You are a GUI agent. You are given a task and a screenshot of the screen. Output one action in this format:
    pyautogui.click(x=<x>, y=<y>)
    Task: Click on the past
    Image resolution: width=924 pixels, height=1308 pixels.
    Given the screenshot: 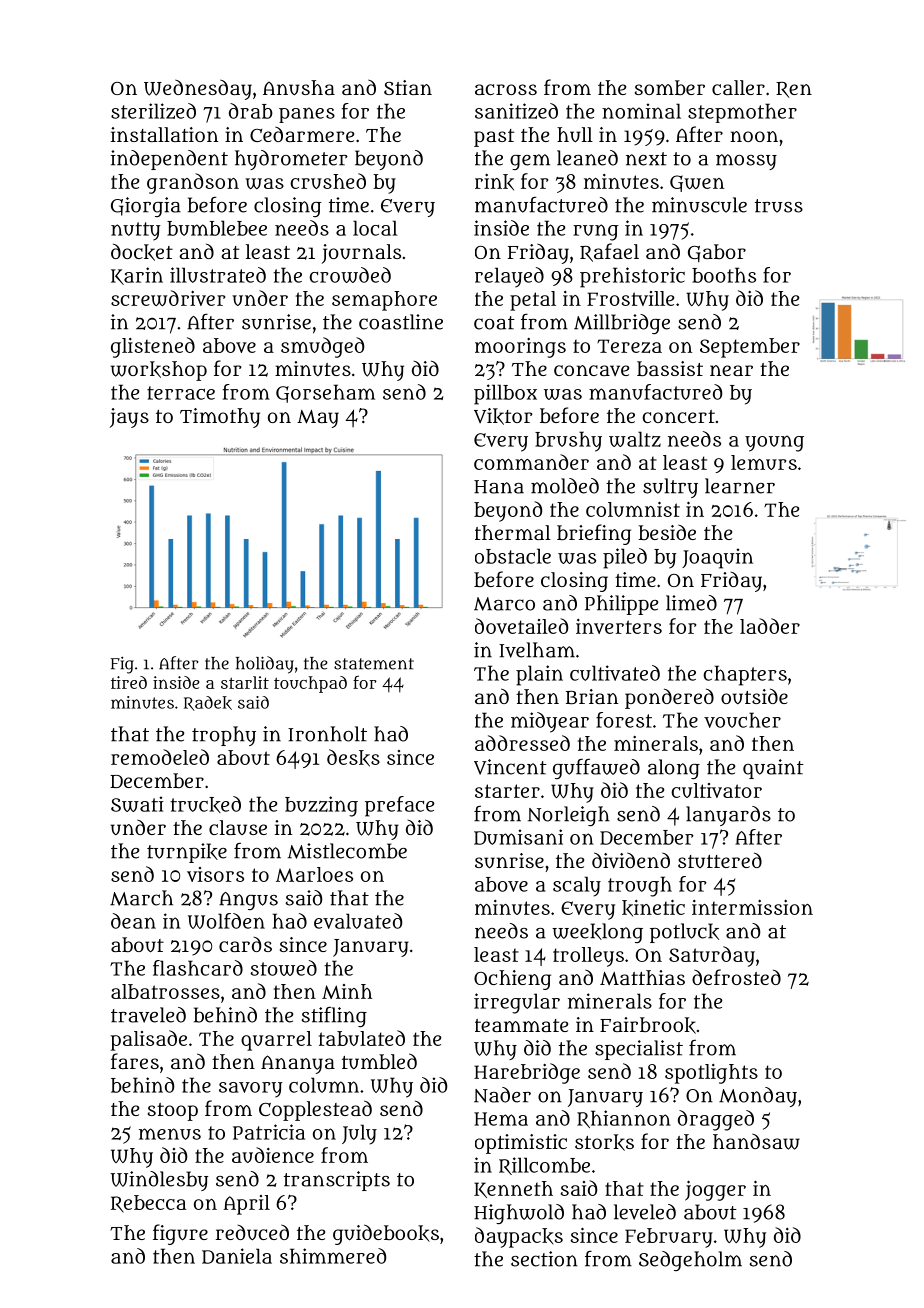 What is the action you would take?
    pyautogui.click(x=494, y=138)
